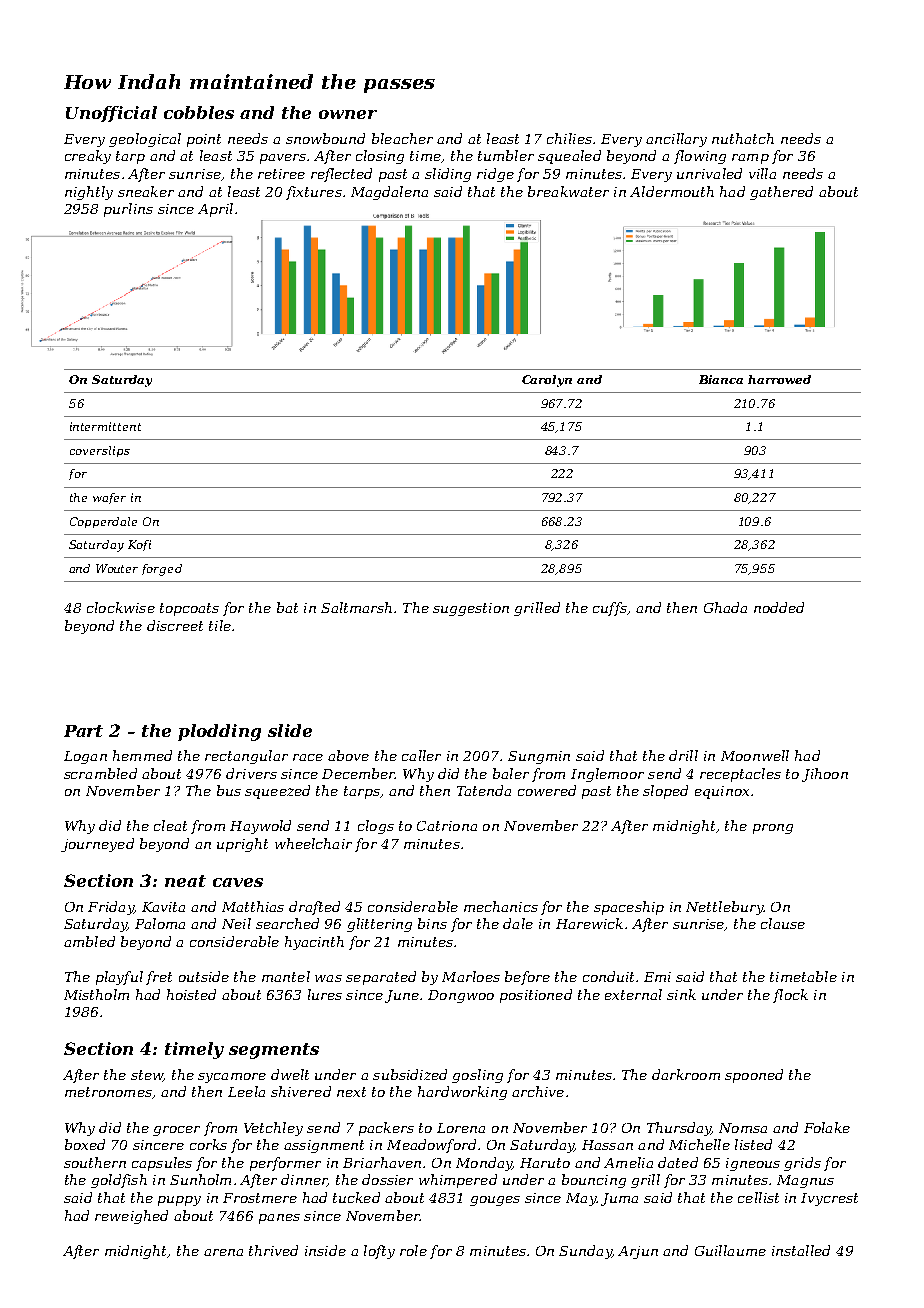 This document has height=1308, width=924. I want to click on clogs, so click(376, 827).
